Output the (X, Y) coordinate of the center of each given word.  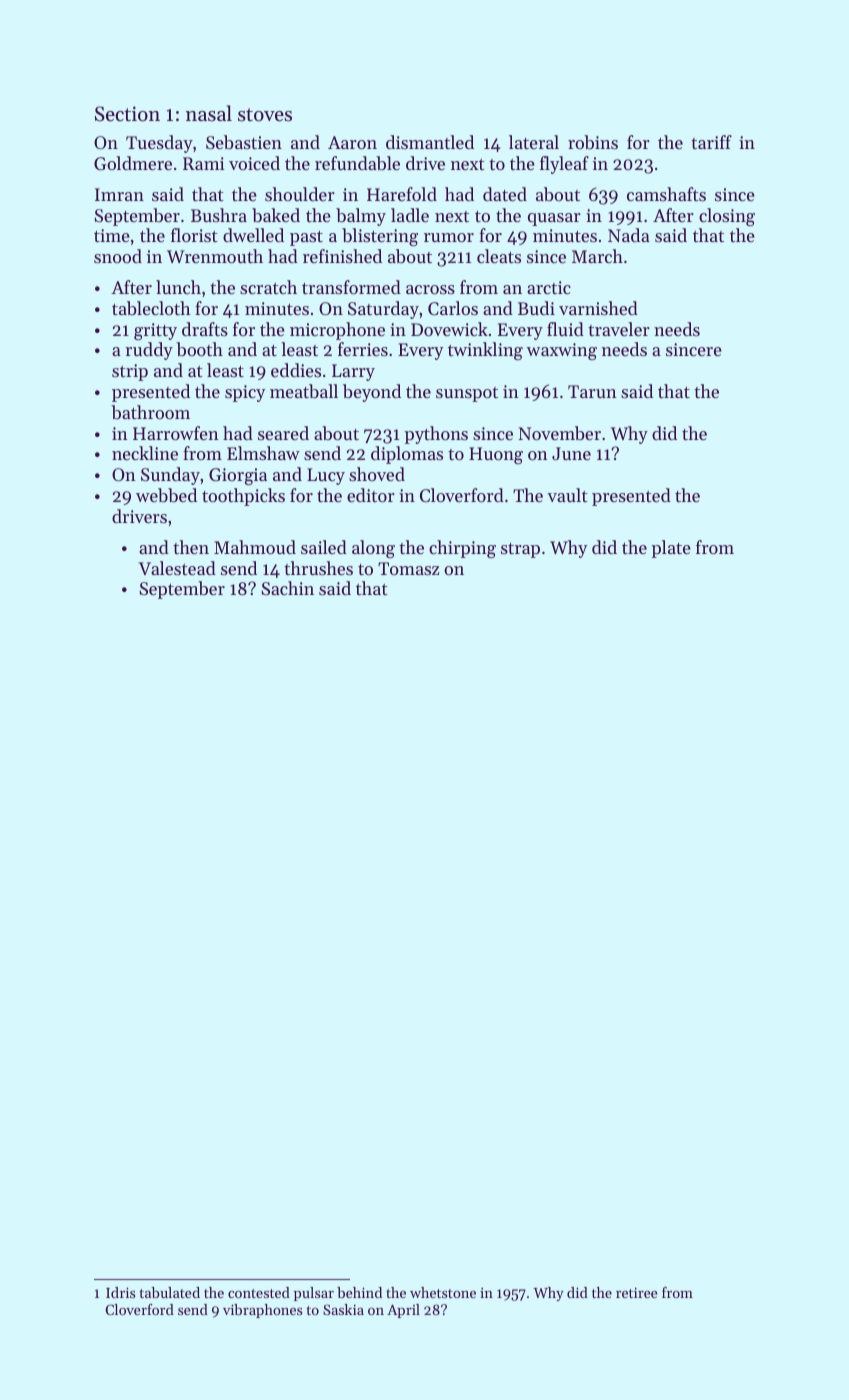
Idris (120, 1292)
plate (671, 549)
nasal (209, 113)
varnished (598, 308)
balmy (361, 217)
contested (259, 1292)
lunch (178, 287)
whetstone (443, 1292)
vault (567, 495)
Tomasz (408, 568)
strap (520, 550)
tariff (711, 142)
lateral (534, 142)
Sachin (288, 588)
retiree (637, 1292)
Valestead (177, 568)
